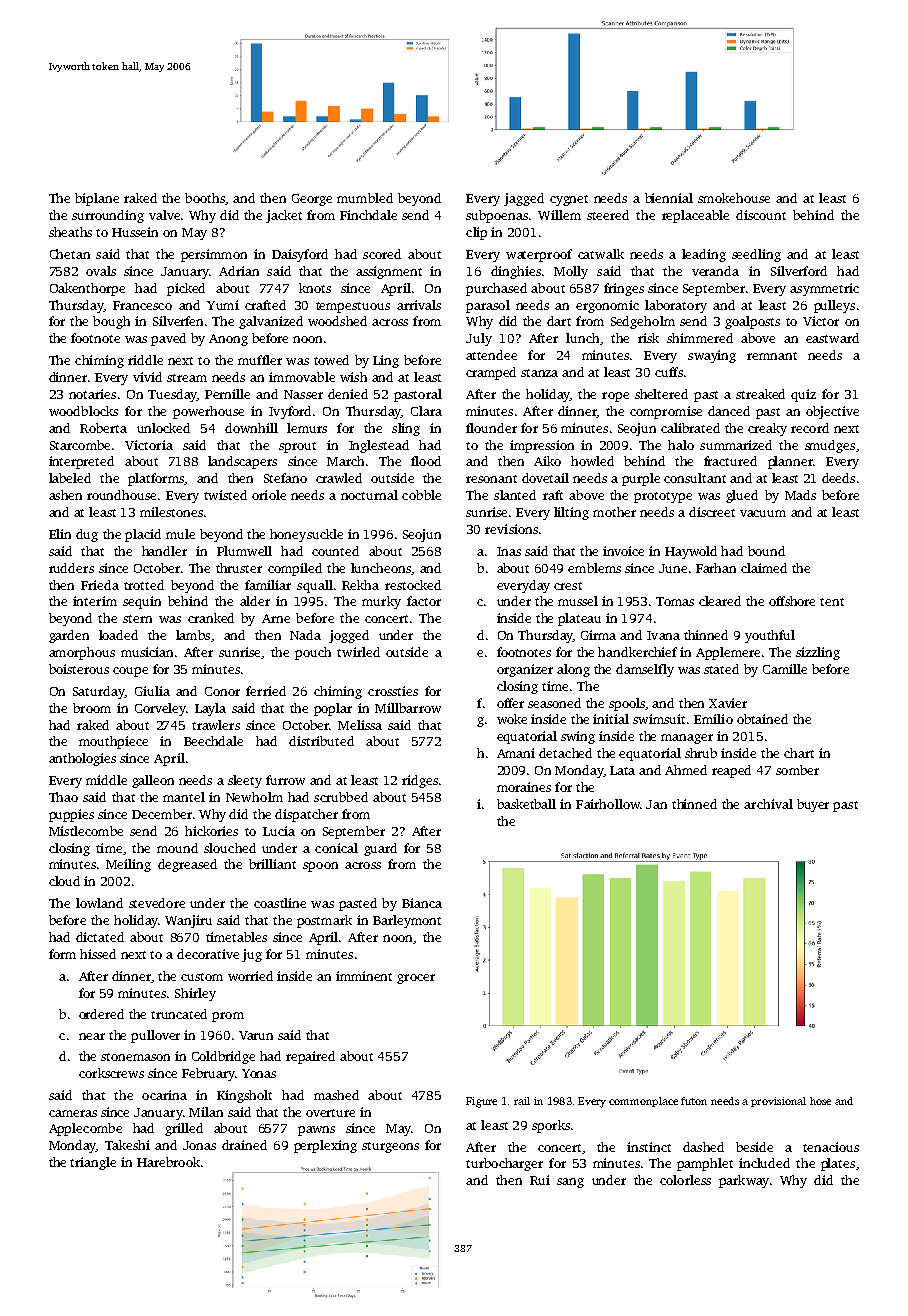 Image resolution: width=908 pixels, height=1316 pixels. What do you see at coordinates (736, 445) in the screenshot?
I see `summarized` at bounding box center [736, 445].
